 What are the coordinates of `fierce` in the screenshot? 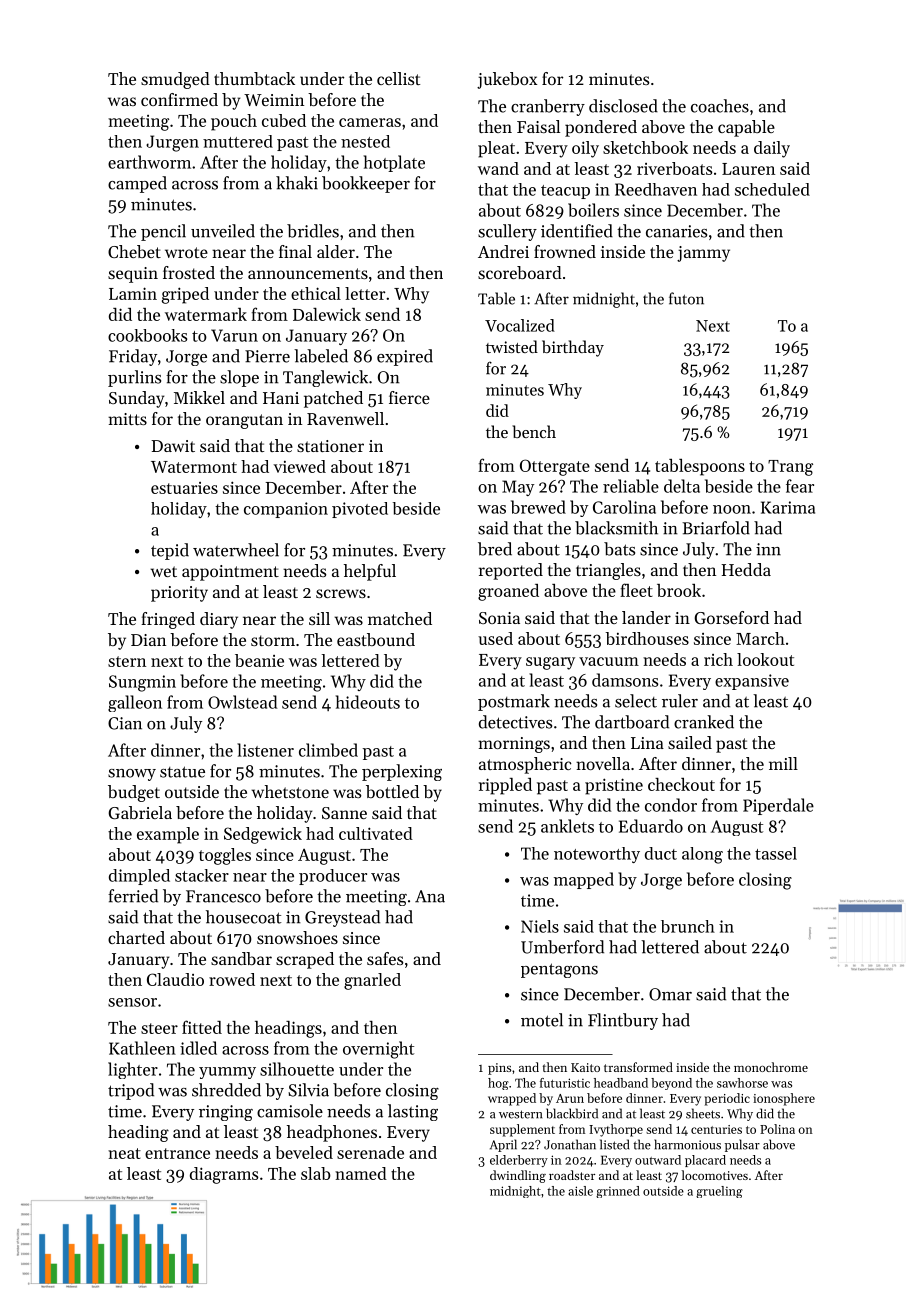 It's located at (409, 397).
